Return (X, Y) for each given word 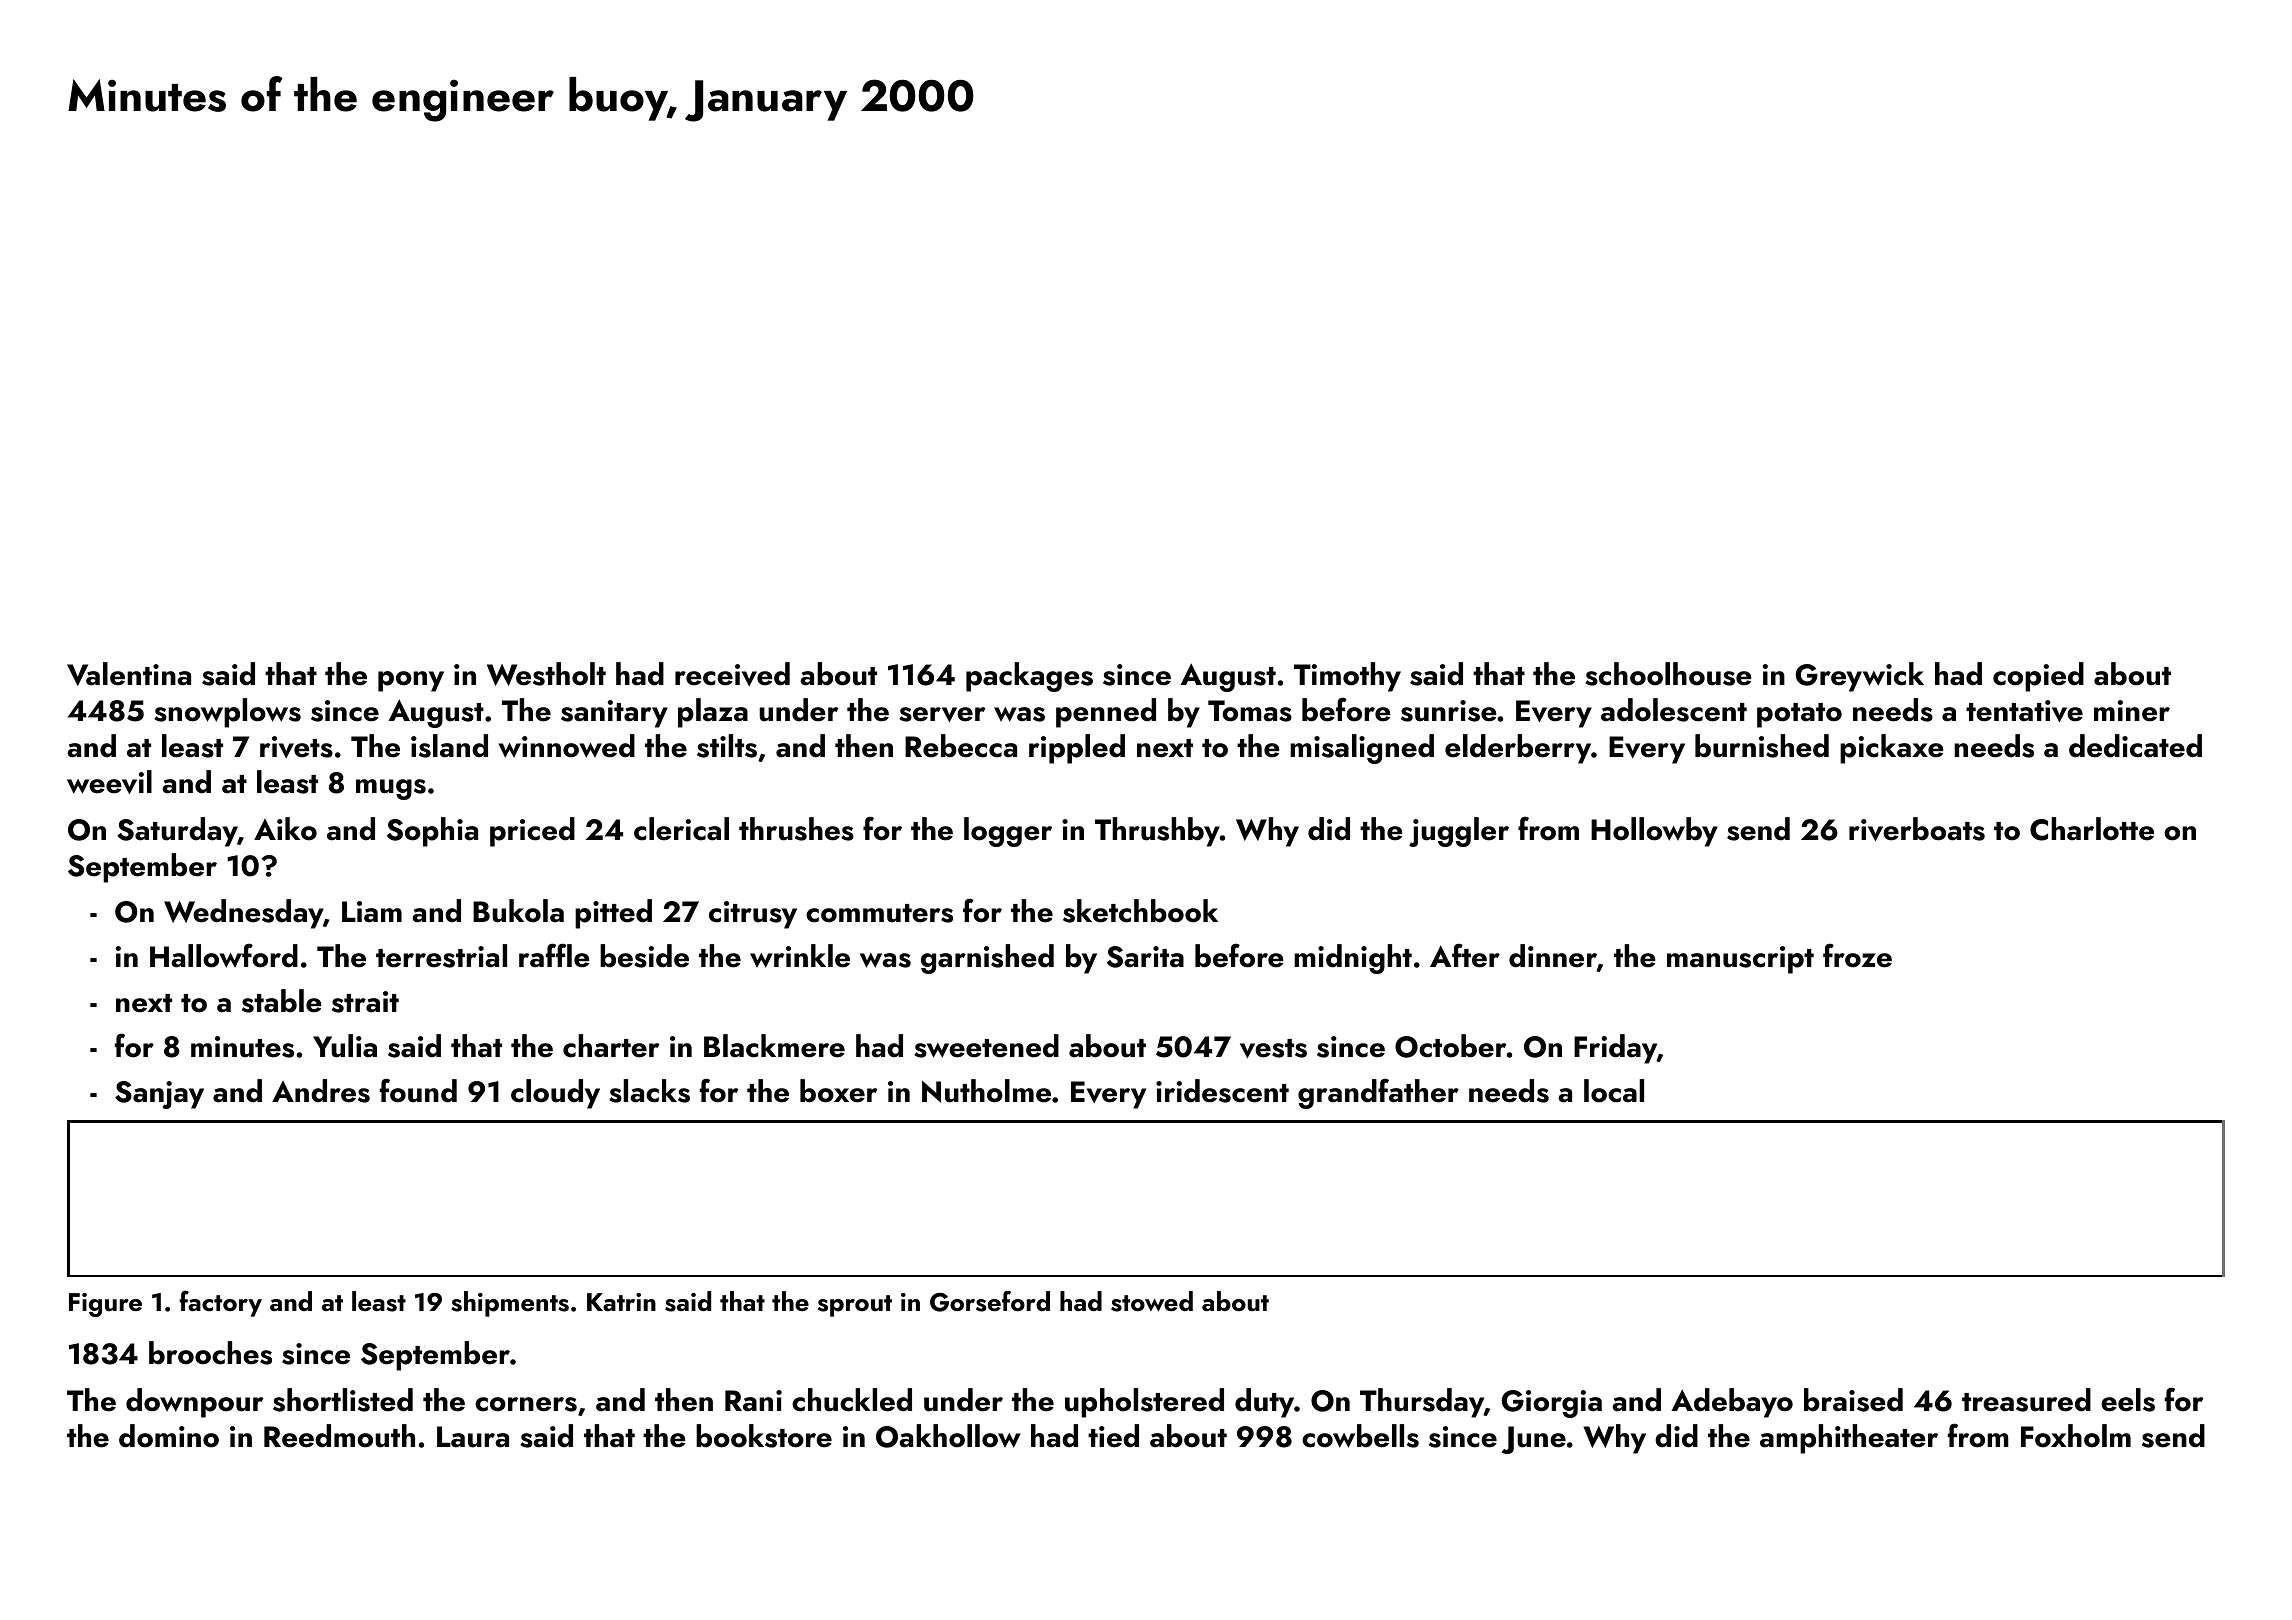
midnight (1353, 959)
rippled (1077, 749)
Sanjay (159, 1095)
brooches (210, 1353)
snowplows (227, 713)
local (1614, 1091)
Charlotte (2092, 829)
